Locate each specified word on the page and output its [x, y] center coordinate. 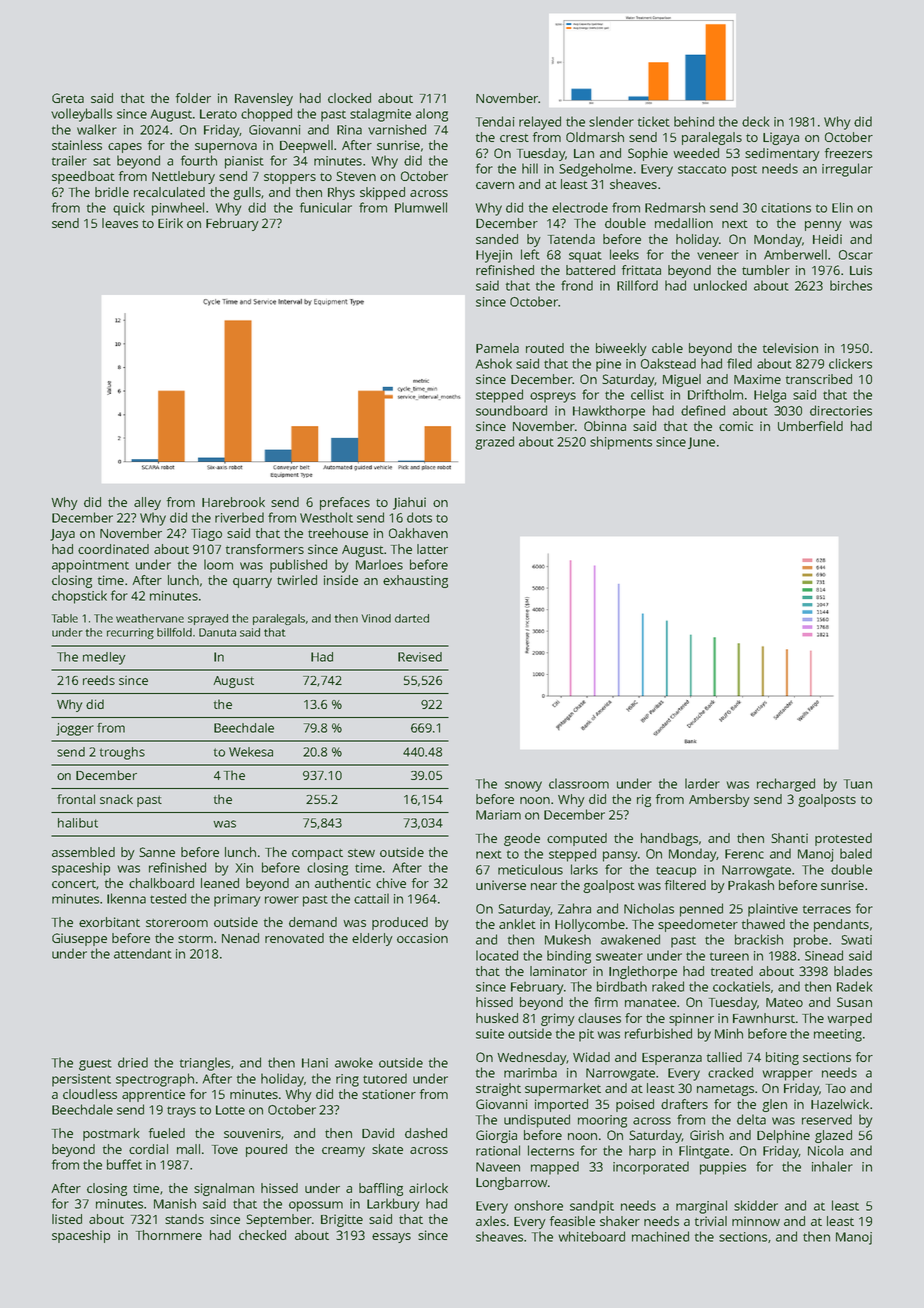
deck [756, 121]
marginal [701, 1207]
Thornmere [169, 1235]
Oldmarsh [595, 137]
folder [193, 98]
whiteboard [591, 1236]
